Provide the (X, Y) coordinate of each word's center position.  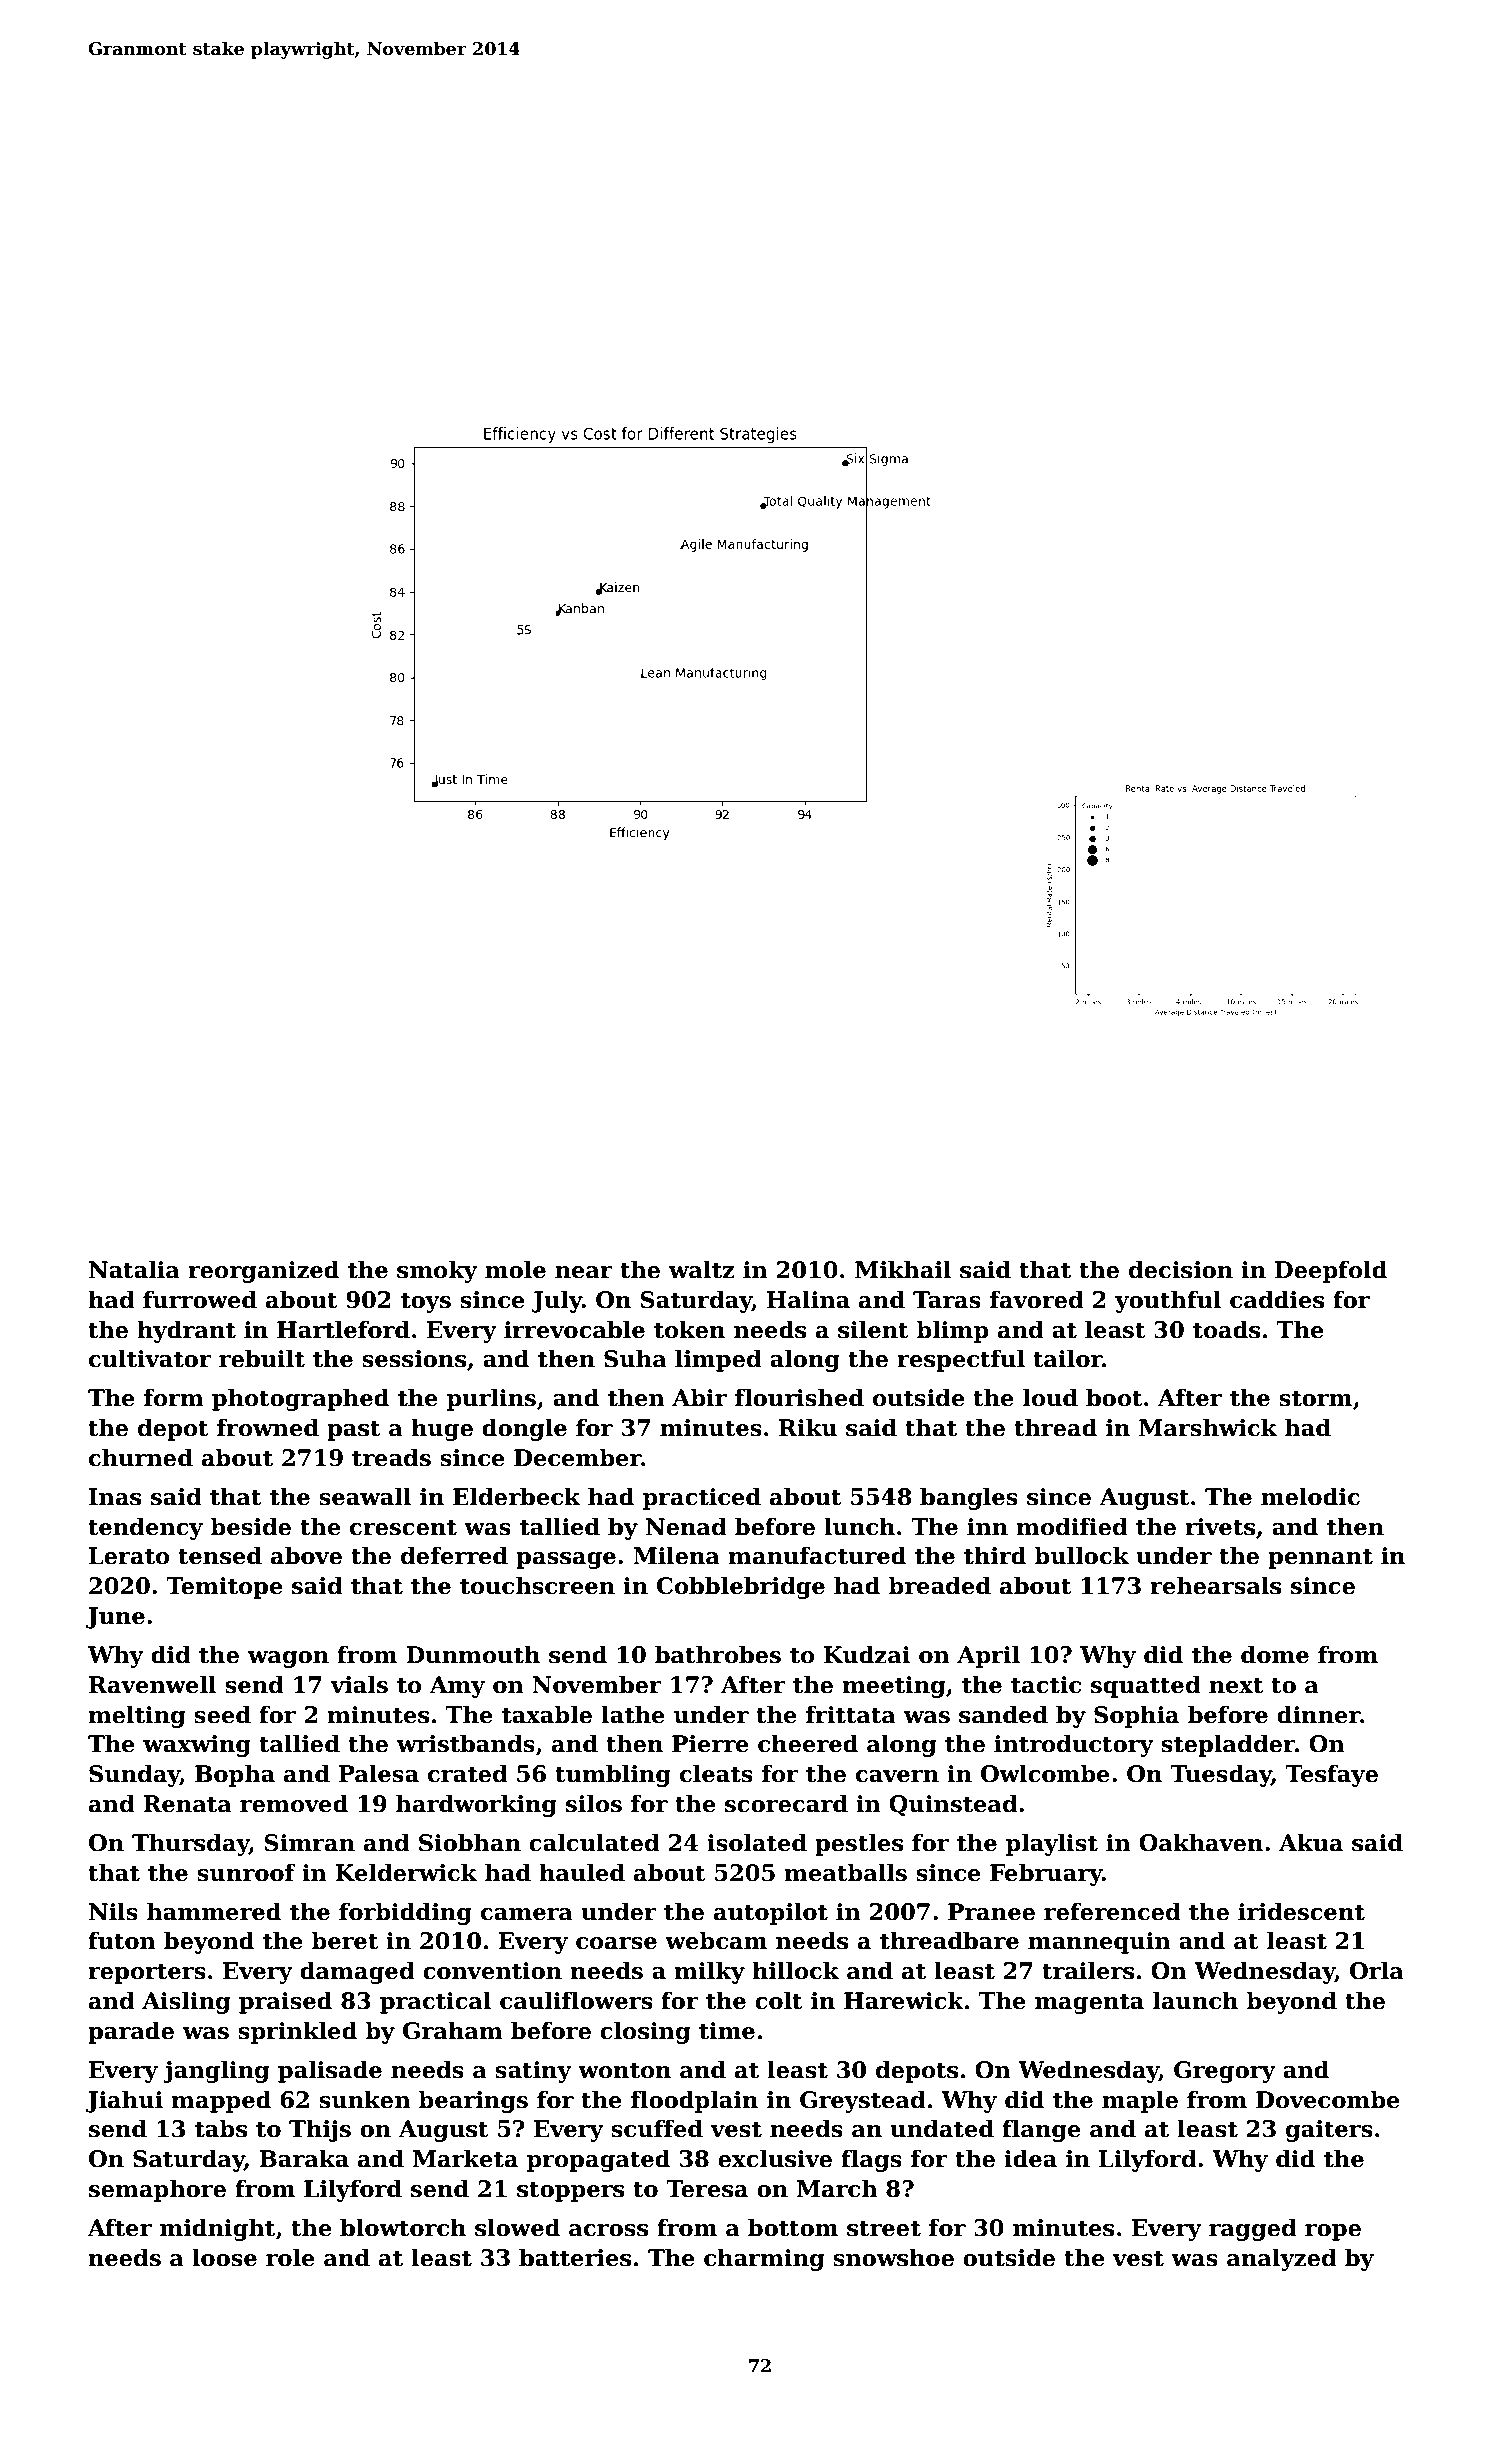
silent (873, 1329)
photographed (300, 1399)
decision (1181, 1269)
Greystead (863, 2101)
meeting (894, 1687)
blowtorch (403, 2227)
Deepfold (1331, 1271)
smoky (437, 1271)
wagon (288, 1659)
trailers (1088, 1970)
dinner (1318, 1714)
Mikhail (903, 1269)
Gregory (1225, 2072)
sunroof (246, 1872)
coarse (616, 1943)
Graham (453, 2030)
